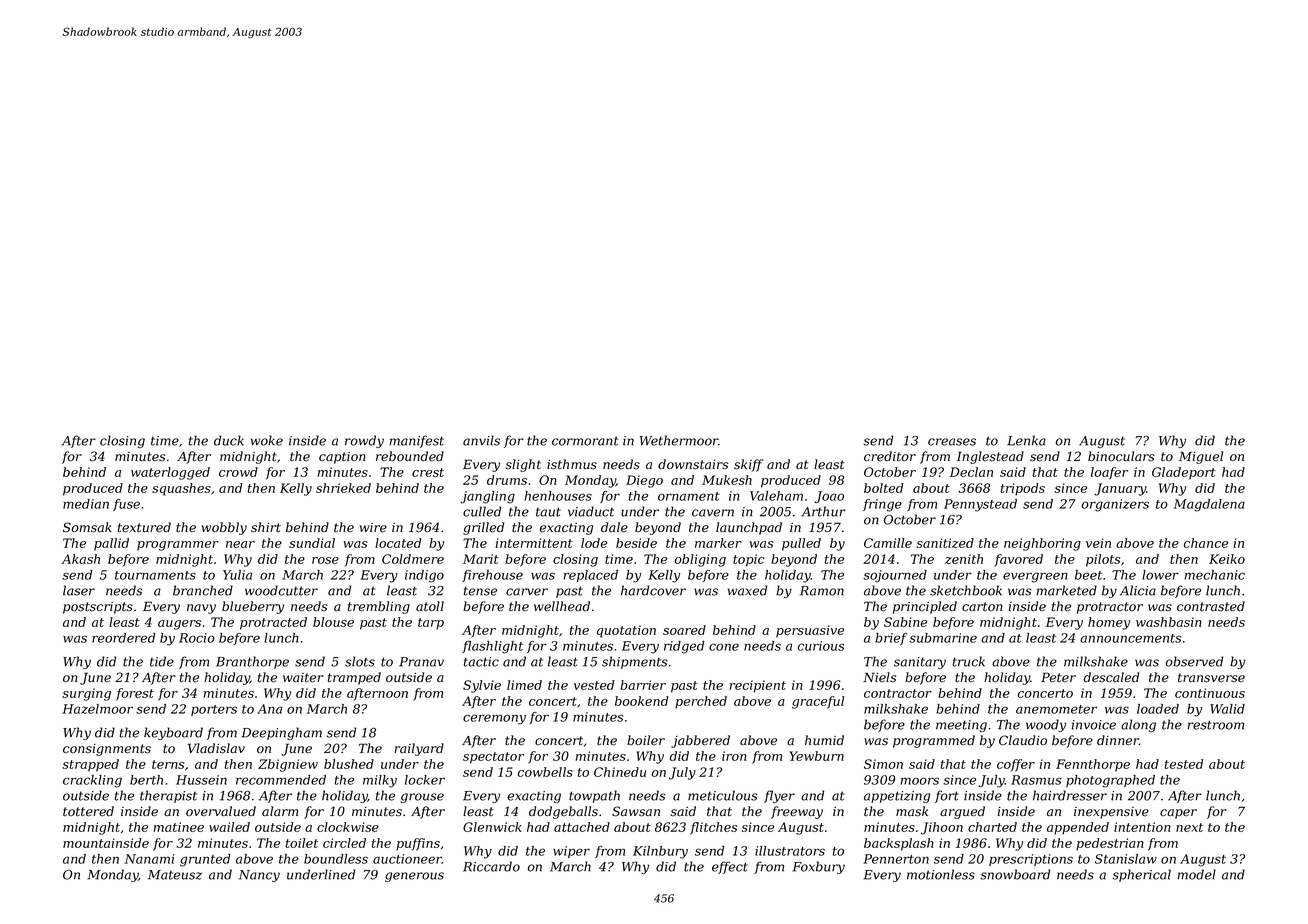 This screenshot has width=1308, height=924. What do you see at coordinates (1210, 693) in the screenshot?
I see `continuous` at bounding box center [1210, 693].
